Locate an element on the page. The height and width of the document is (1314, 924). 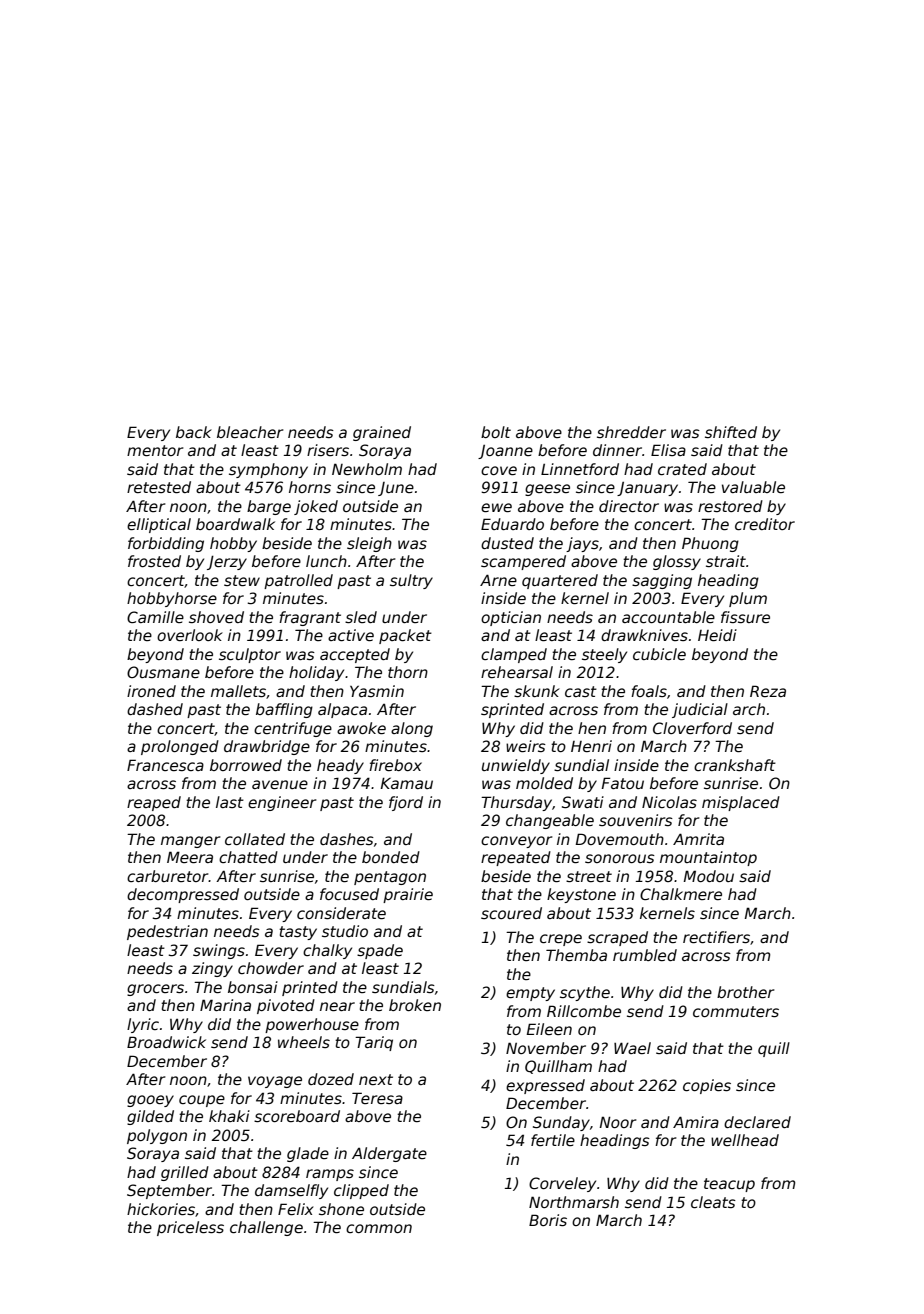
focused is located at coordinates (349, 894).
